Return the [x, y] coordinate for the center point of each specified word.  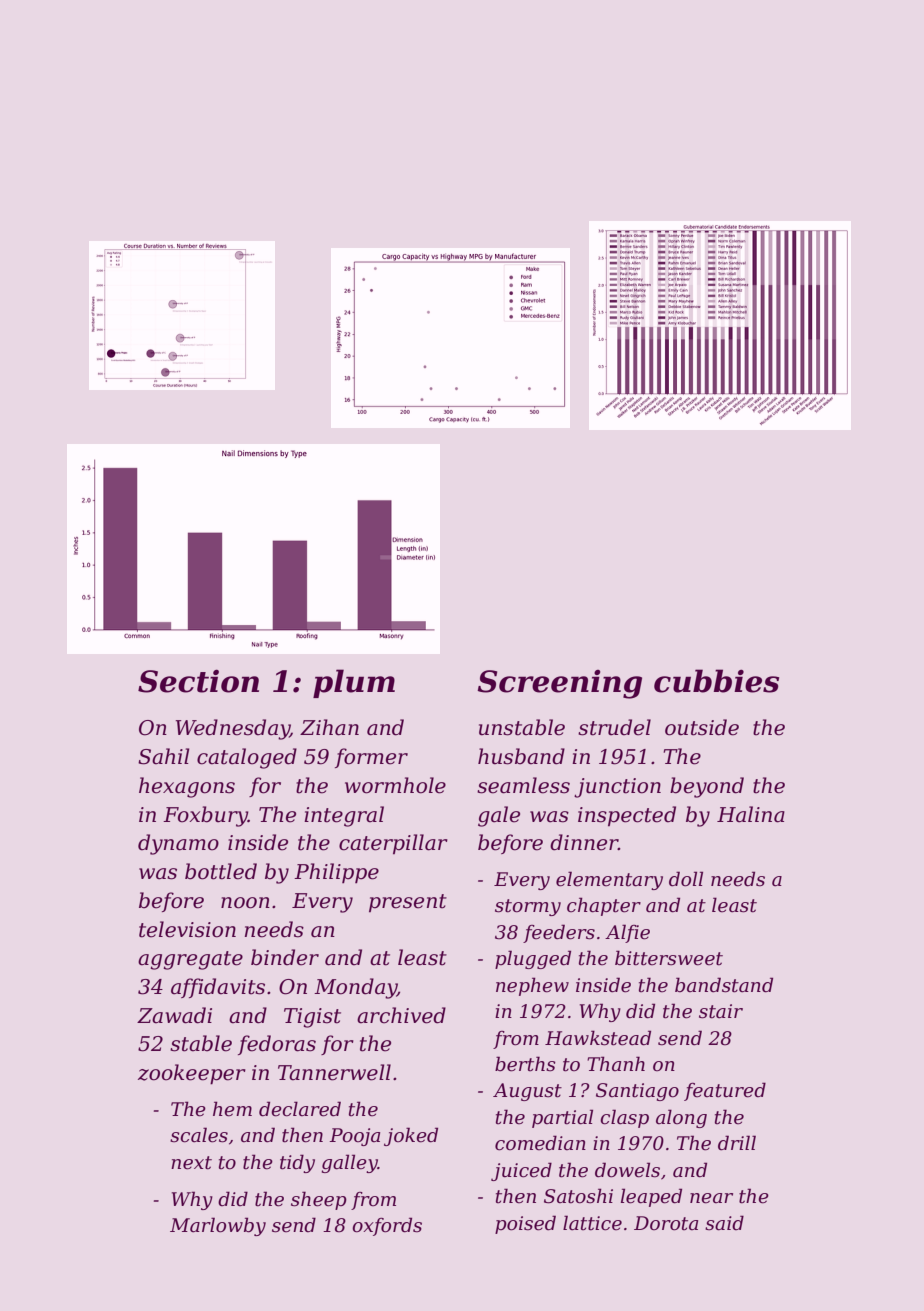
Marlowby [218, 1226]
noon [245, 903]
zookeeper [192, 1074]
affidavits [218, 988]
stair [721, 1011]
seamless [523, 785]
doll [686, 879]
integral [344, 816]
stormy [528, 907]
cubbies [716, 681]
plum [354, 683]
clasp [624, 1118]
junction [617, 788]
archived [401, 1015]
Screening [559, 684]
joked [411, 1136]
